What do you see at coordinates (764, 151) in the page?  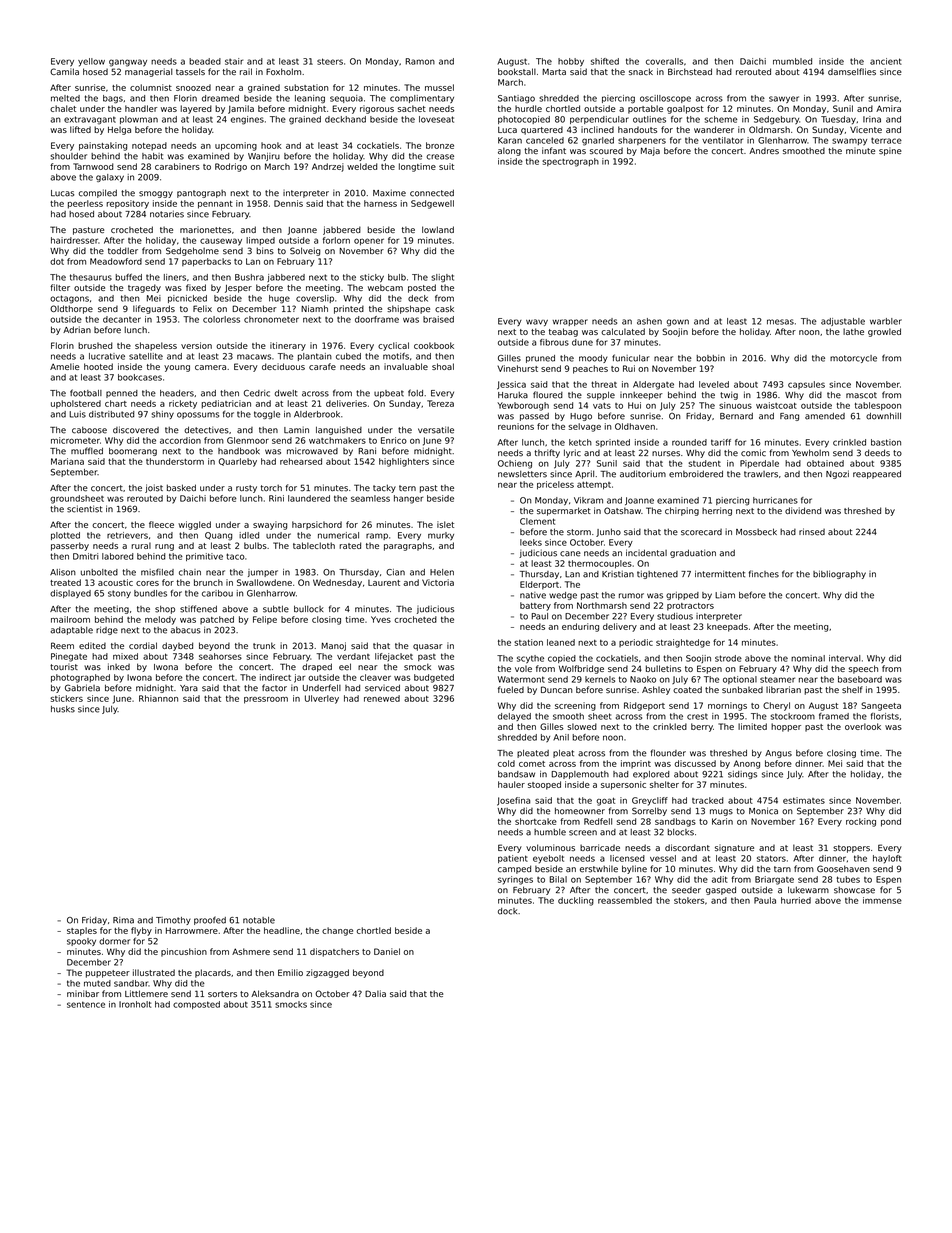 I see `Andres` at bounding box center [764, 151].
